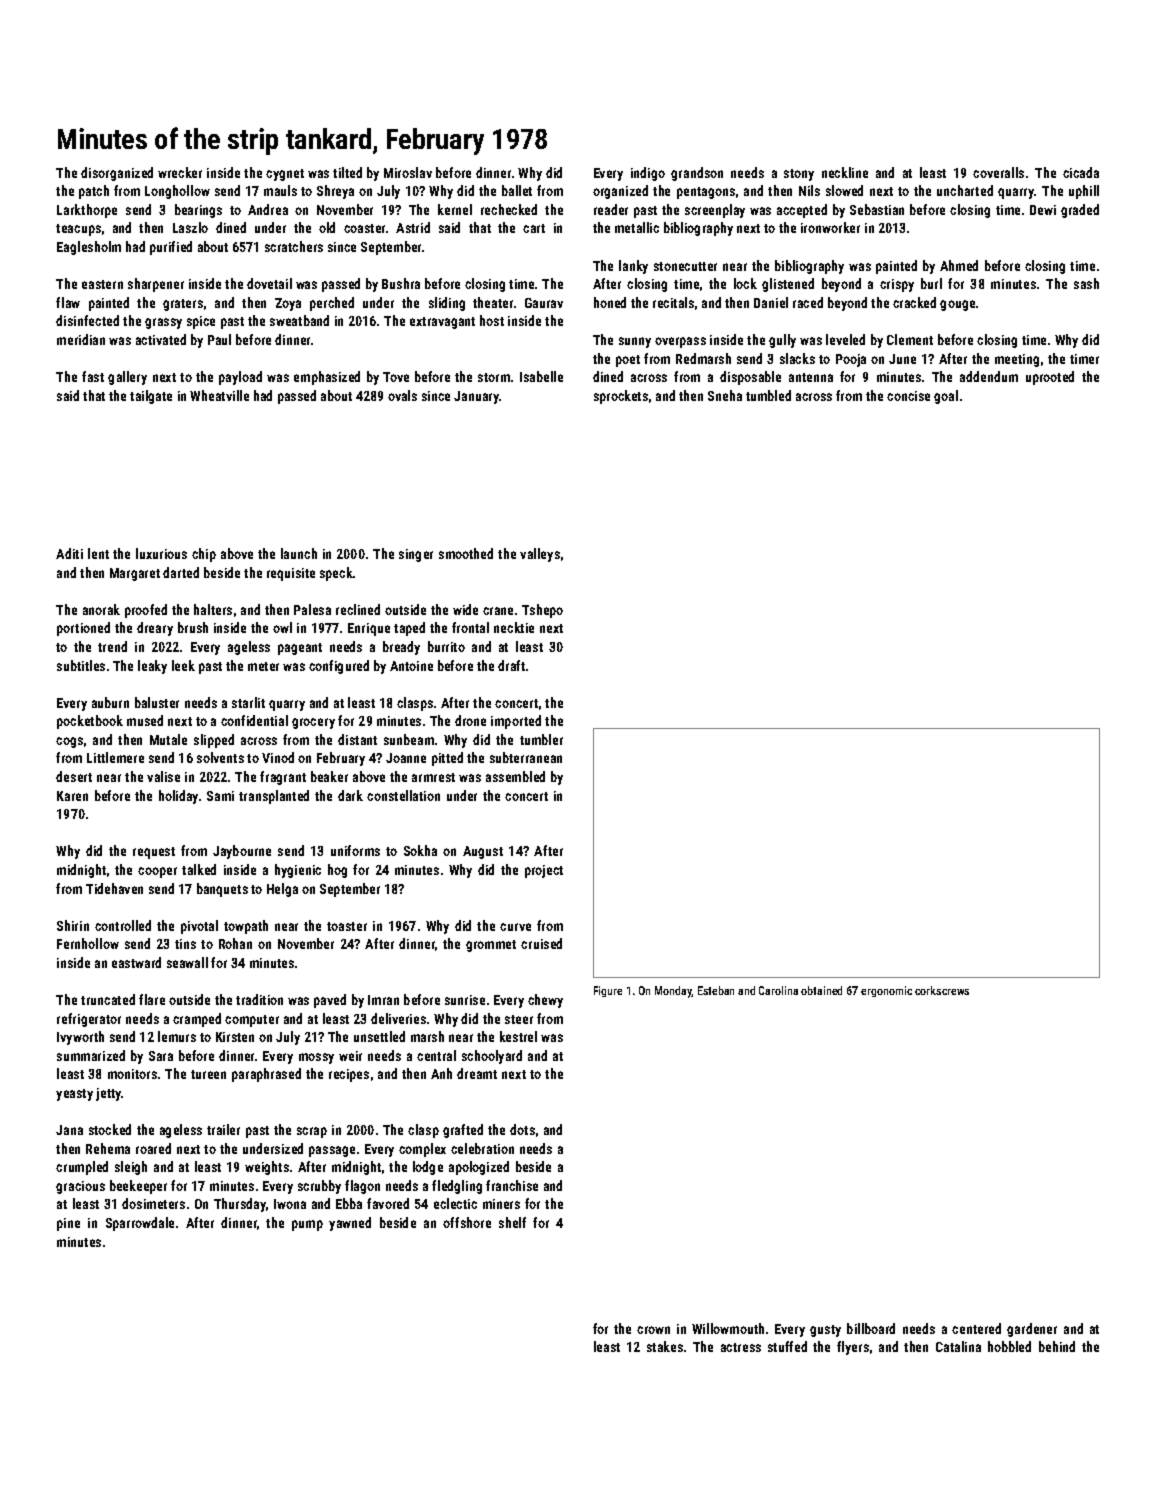  What do you see at coordinates (102, 284) in the page?
I see `eastern` at bounding box center [102, 284].
